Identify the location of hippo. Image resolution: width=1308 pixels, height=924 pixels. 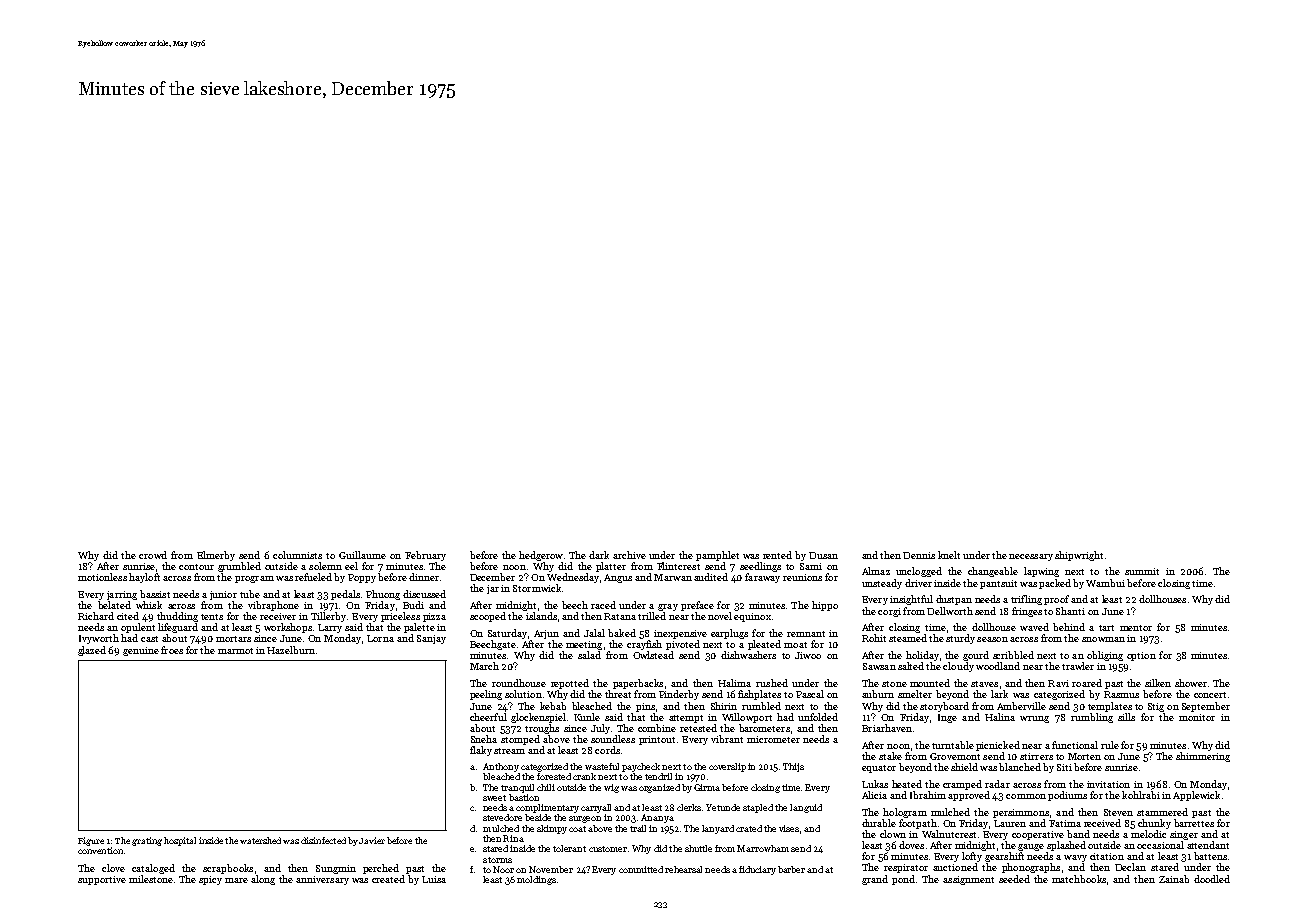
(825, 606).
